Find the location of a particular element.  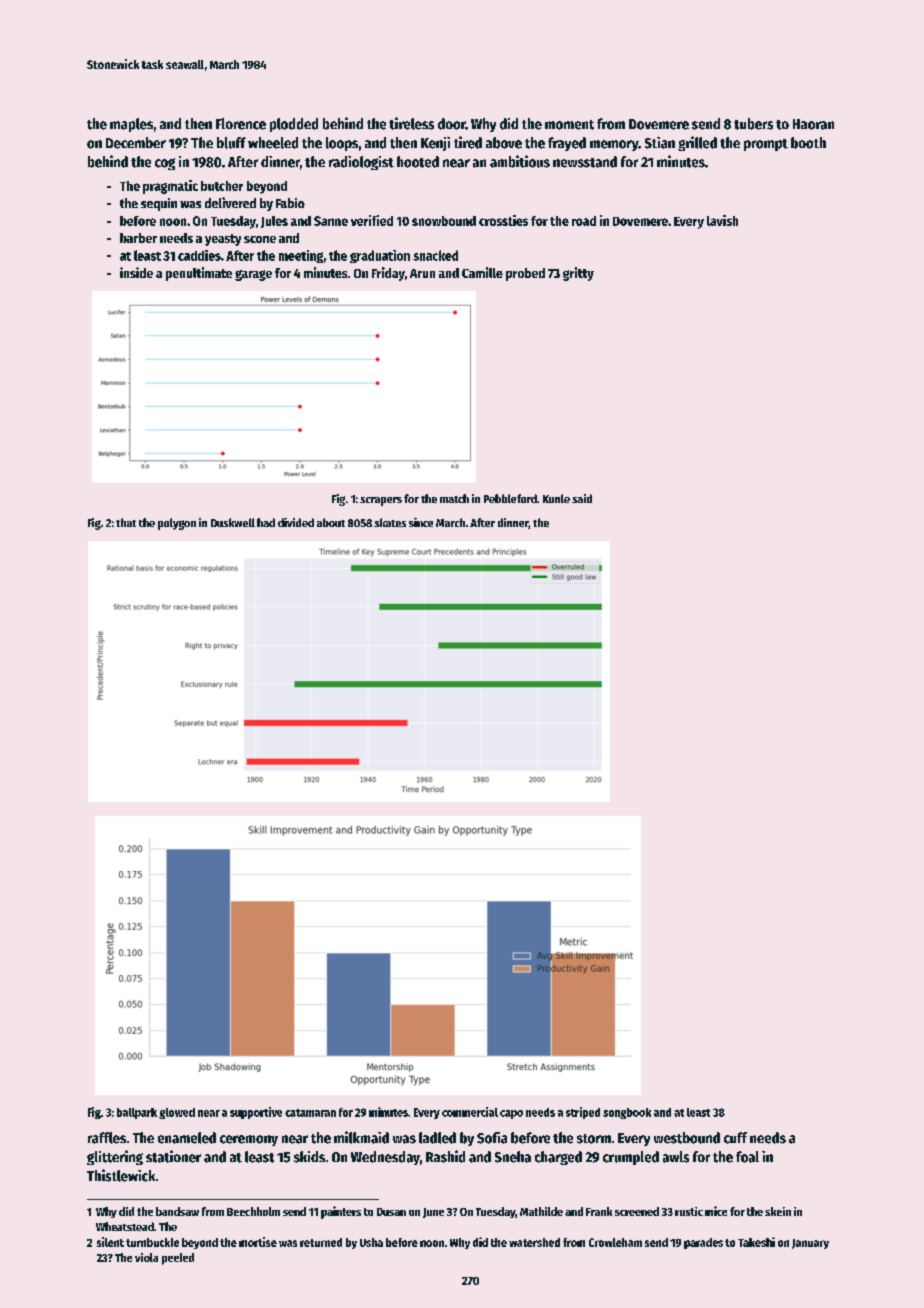

striped is located at coordinates (583, 1113).
